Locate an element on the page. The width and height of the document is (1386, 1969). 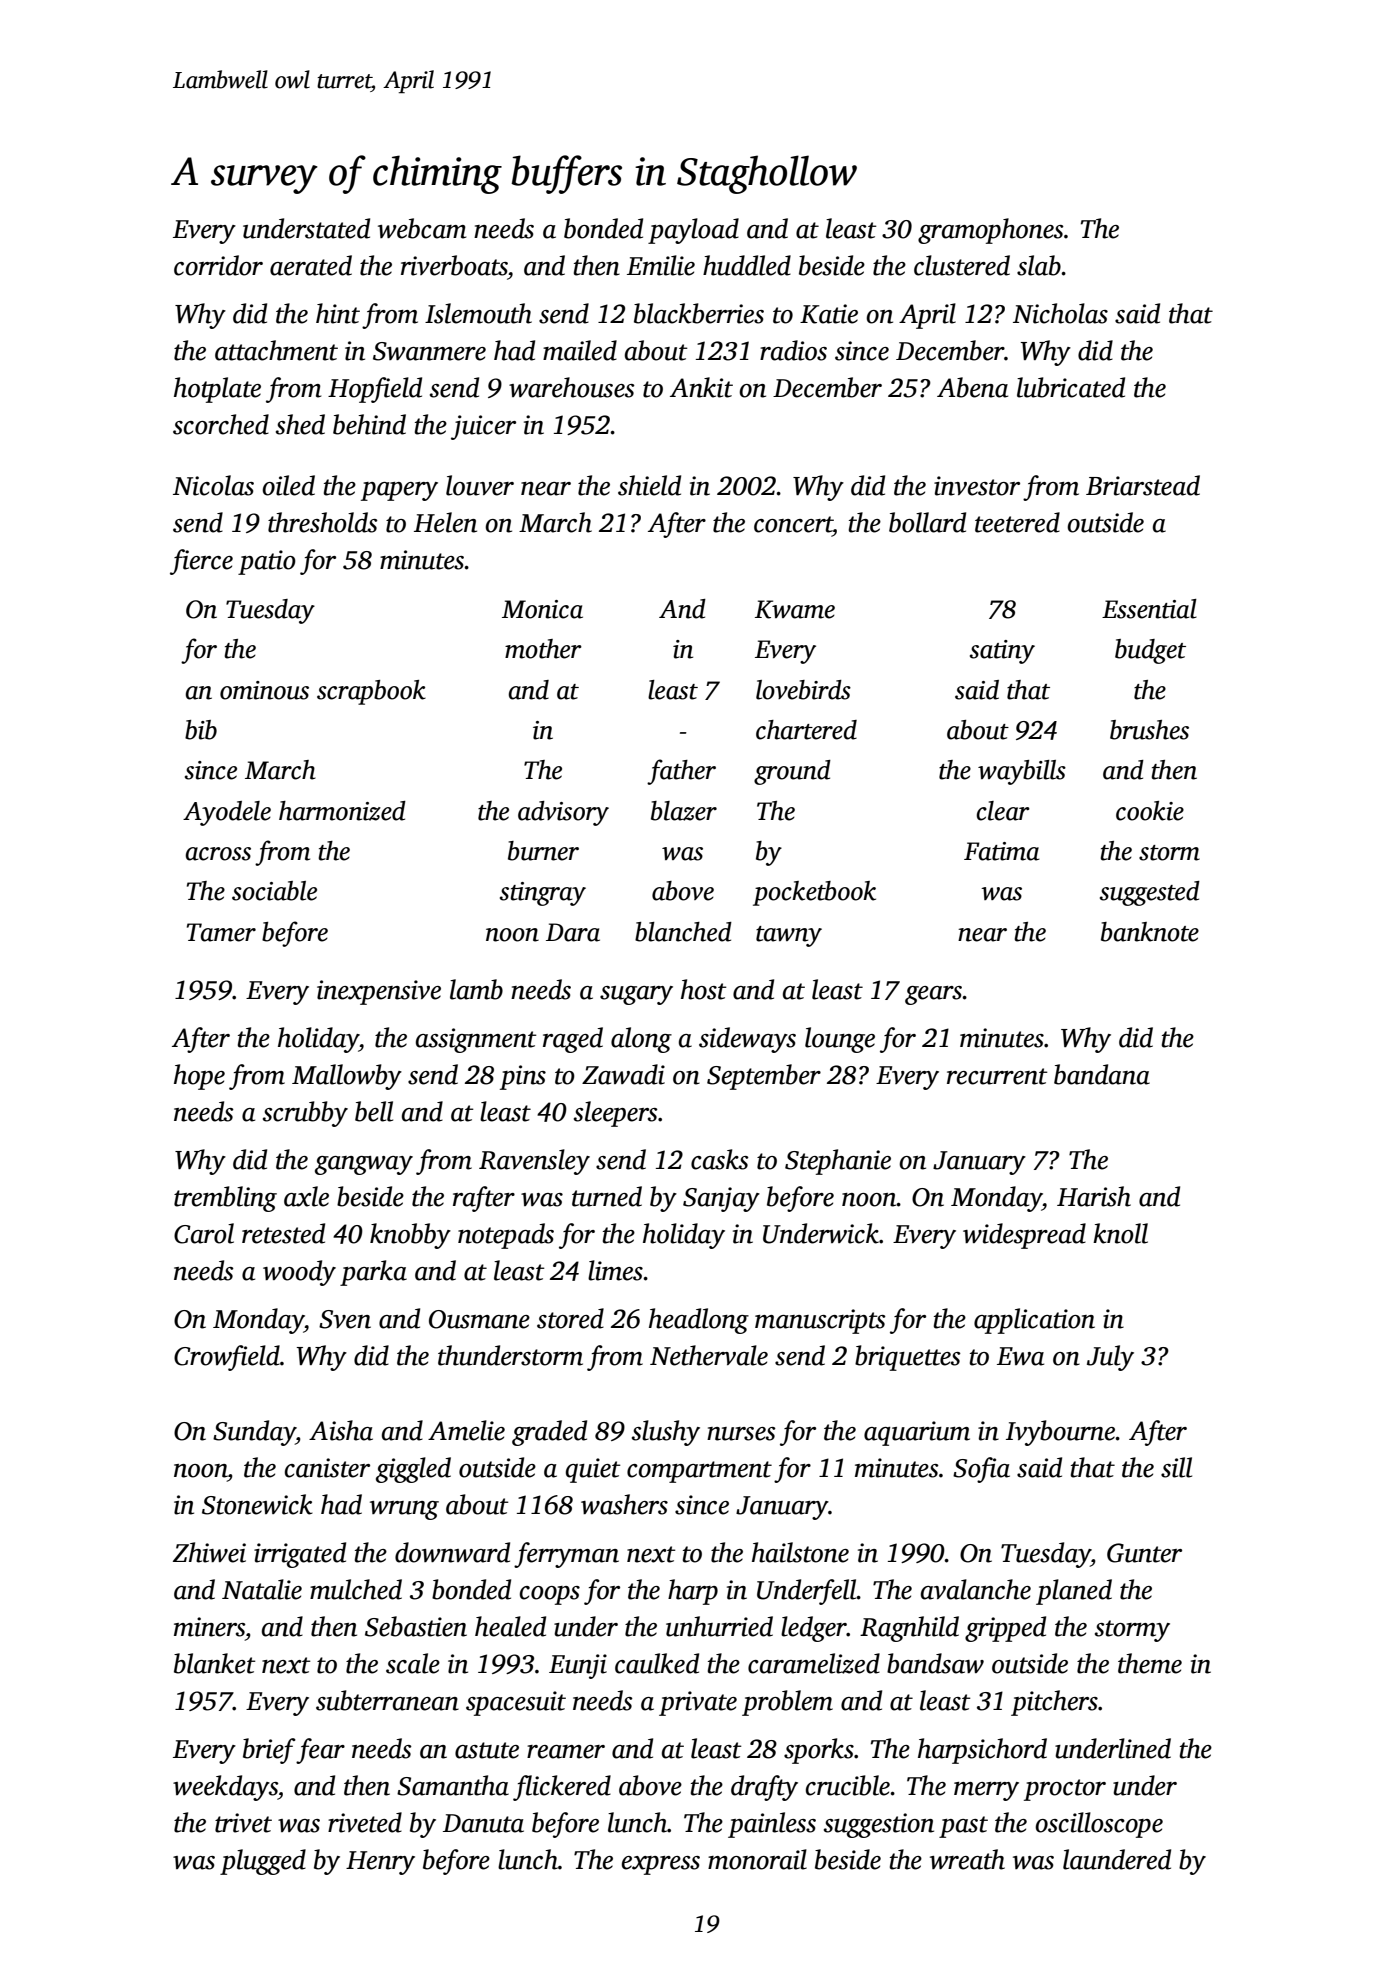
September is located at coordinates (764, 1077).
